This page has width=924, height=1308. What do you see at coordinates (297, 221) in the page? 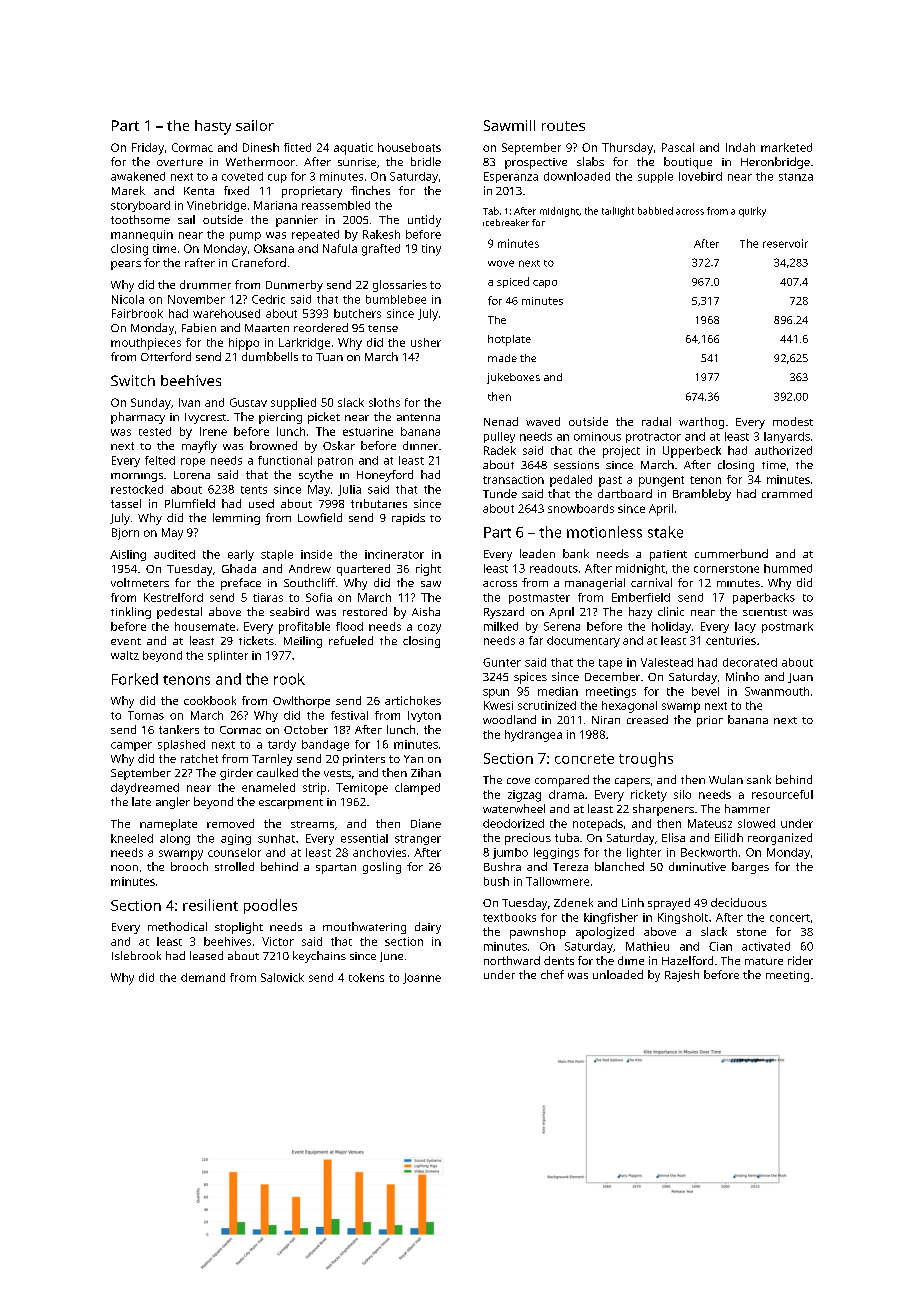
I see `pannier` at bounding box center [297, 221].
